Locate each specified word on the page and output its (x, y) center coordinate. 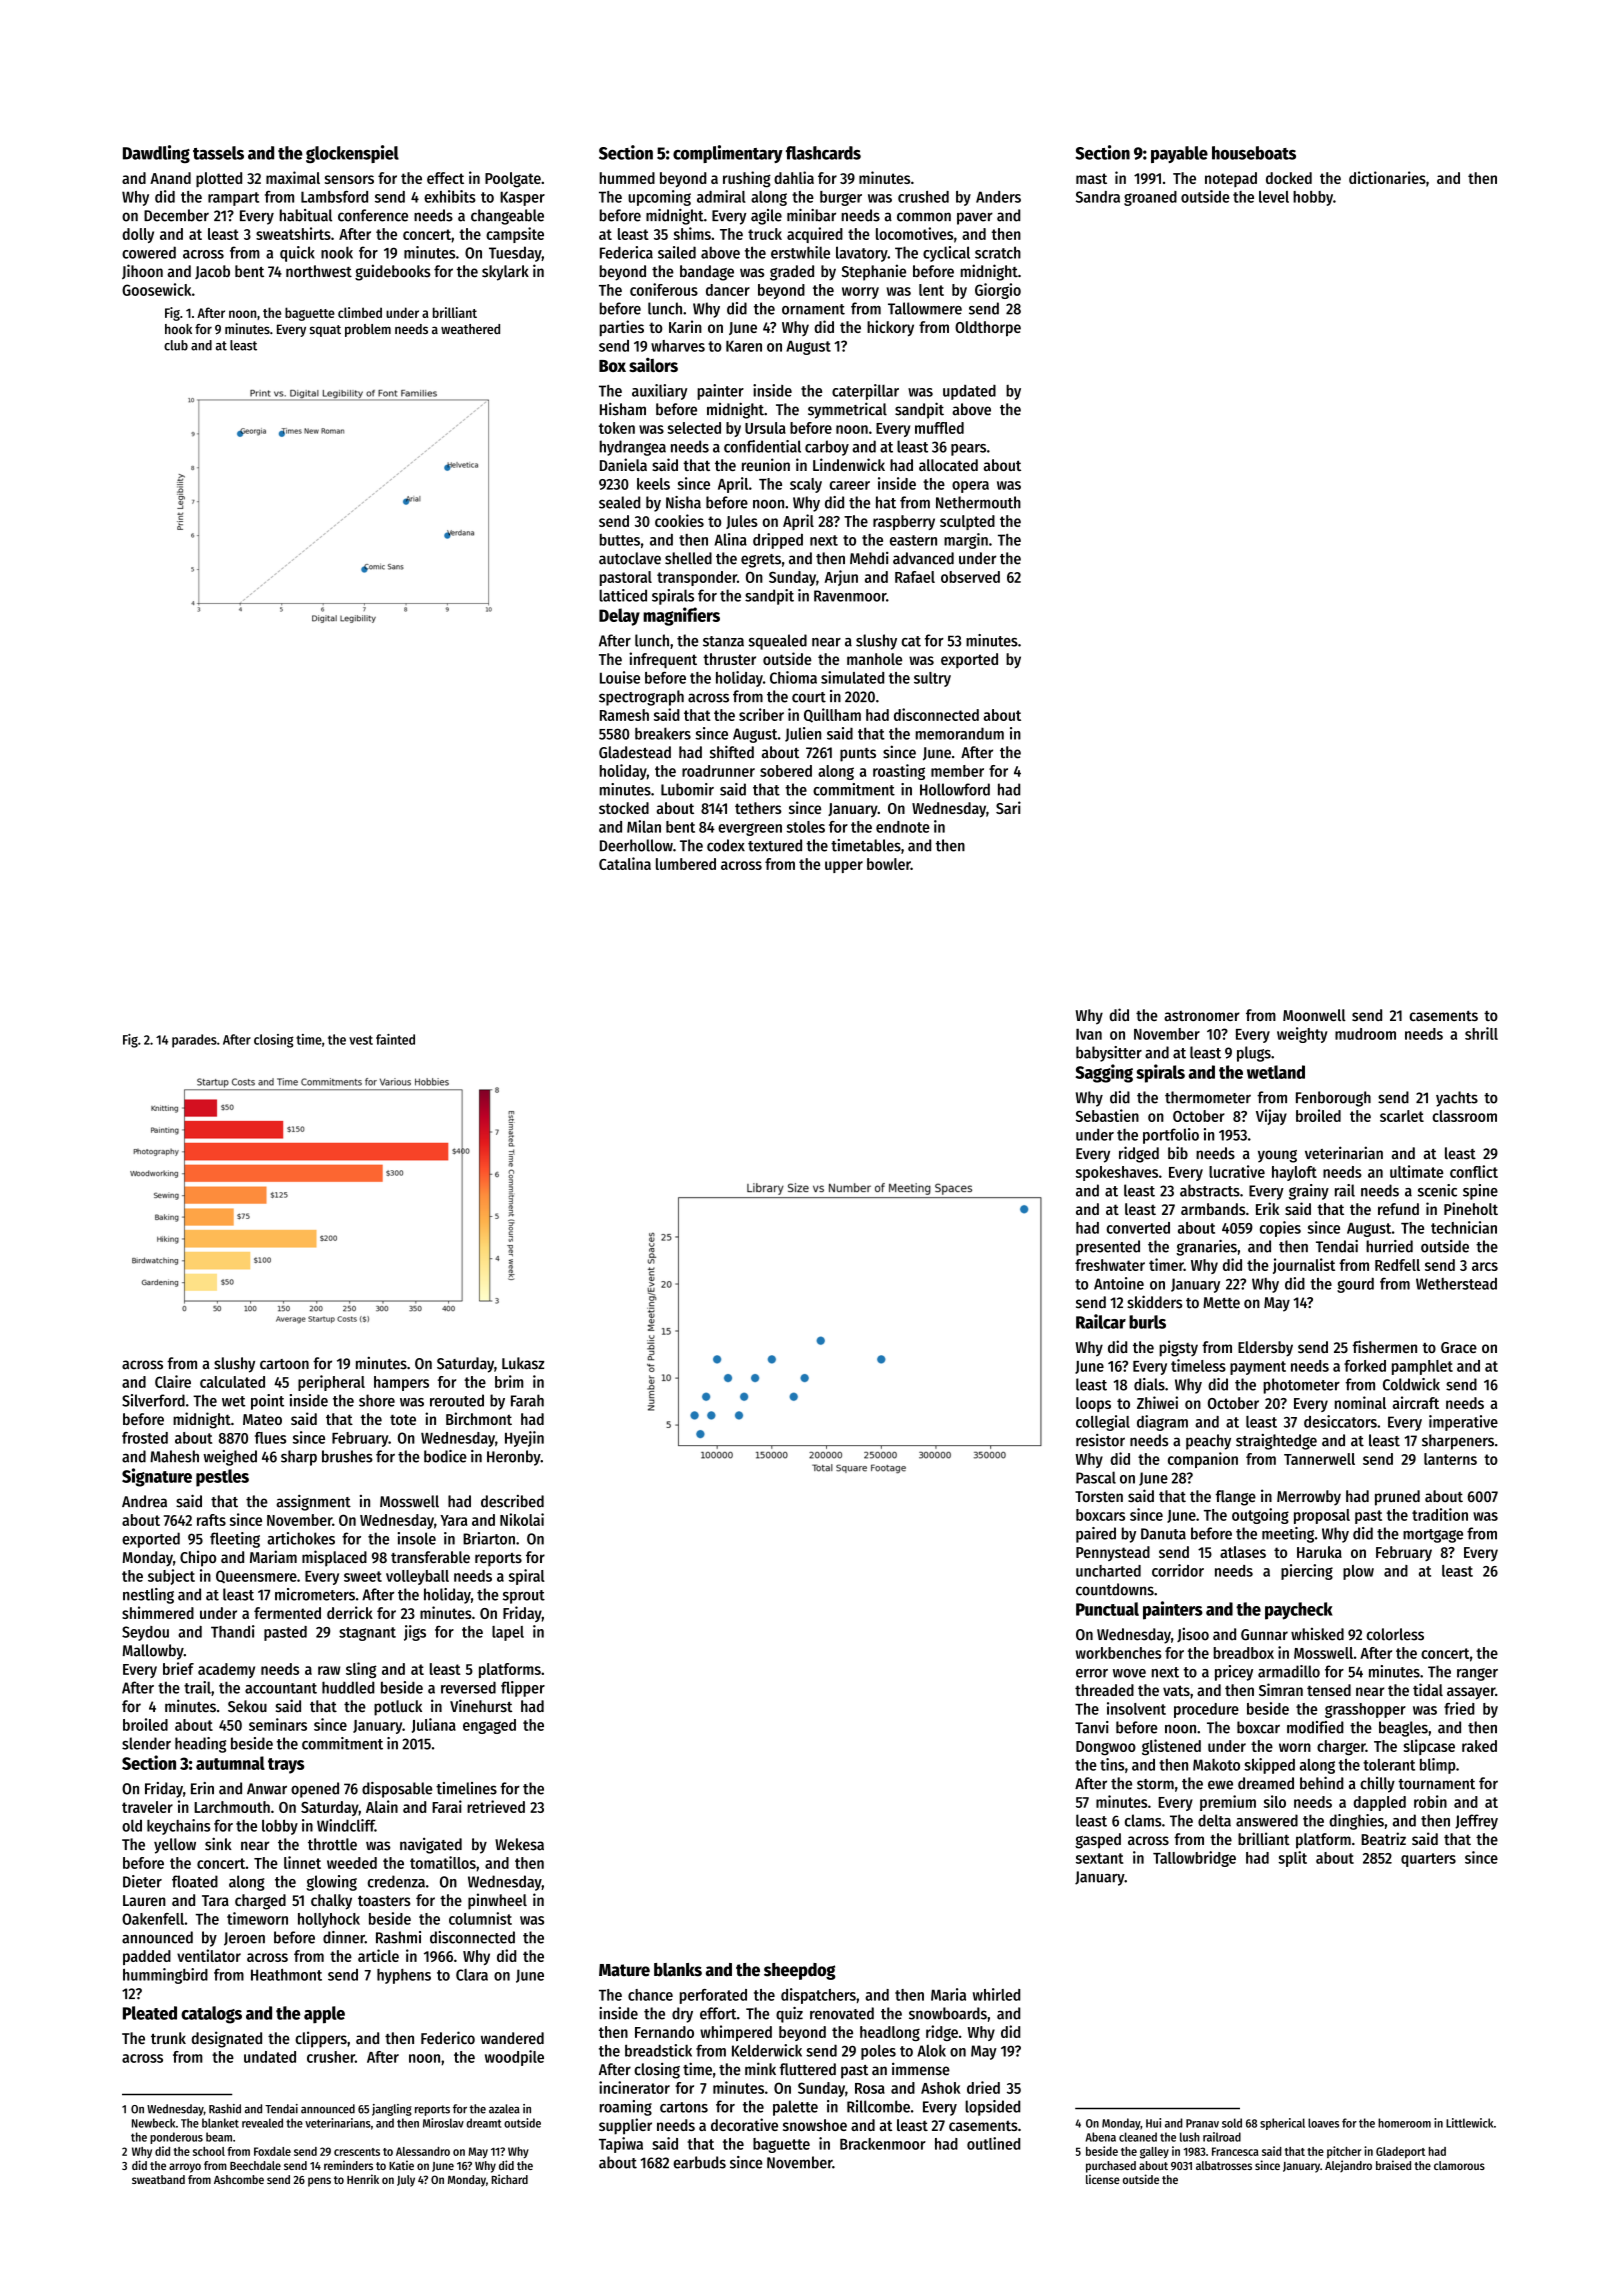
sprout (524, 1597)
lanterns (1450, 1459)
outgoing (1260, 1516)
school (209, 2151)
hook (178, 329)
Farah (527, 1400)
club (176, 345)
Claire (173, 1381)
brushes (347, 1456)
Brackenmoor (883, 2144)
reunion (766, 464)
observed (970, 577)
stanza (723, 641)
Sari (1008, 807)
